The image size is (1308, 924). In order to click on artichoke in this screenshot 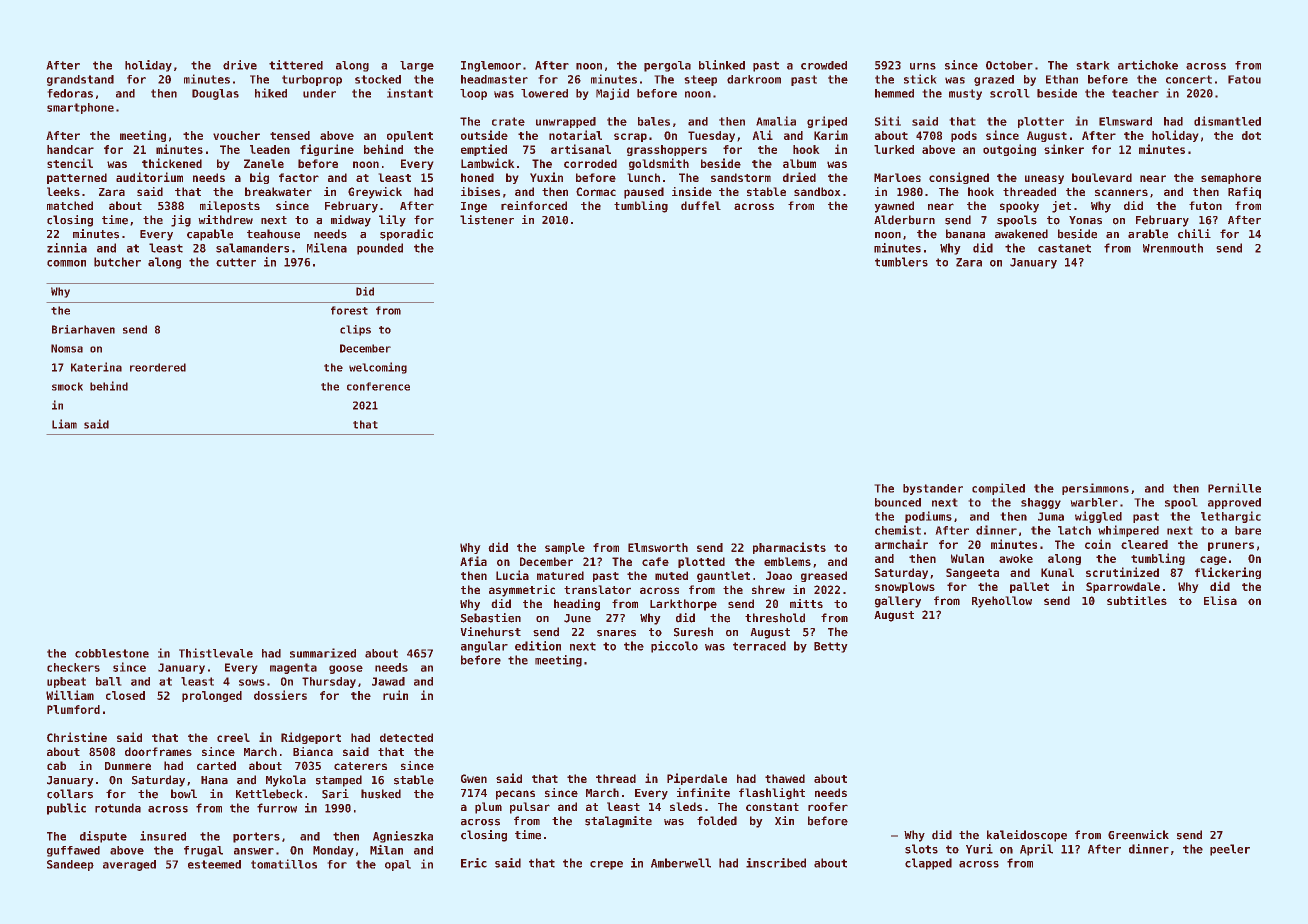, I will do `click(1148, 65)`.
